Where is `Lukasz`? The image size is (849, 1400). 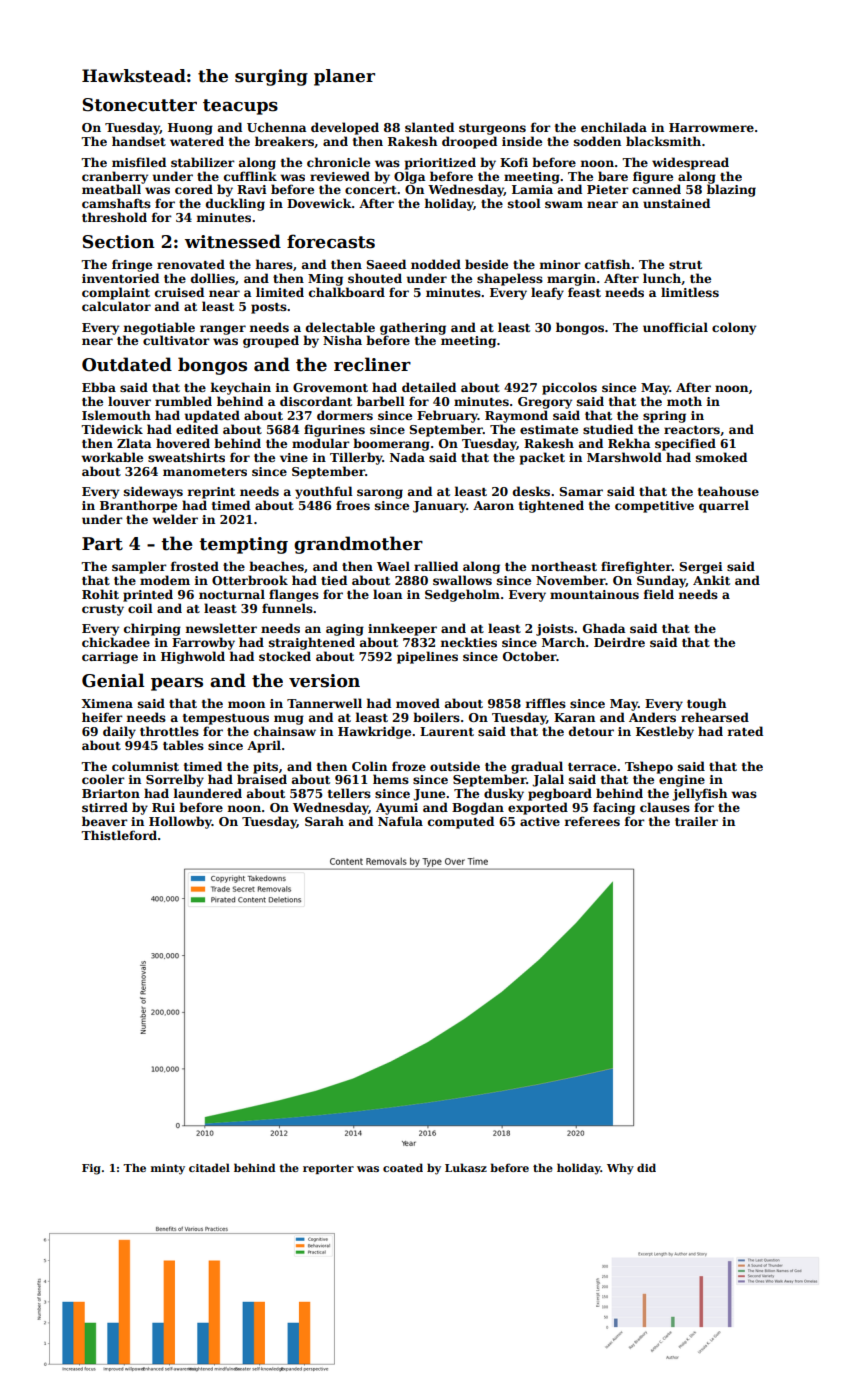 Lukasz is located at coordinates (466, 1167).
